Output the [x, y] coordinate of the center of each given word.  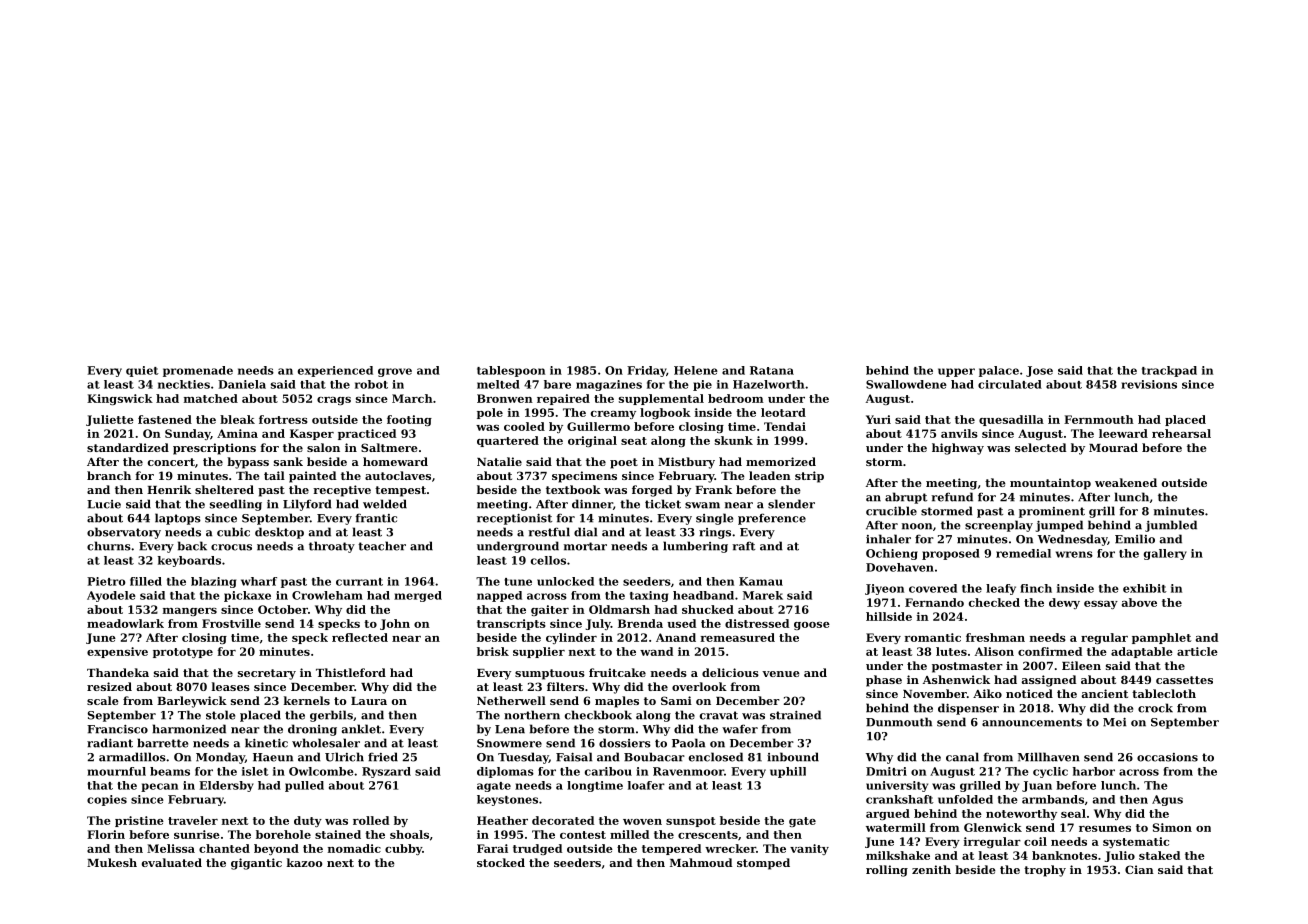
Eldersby [226, 786]
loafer [646, 785]
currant [359, 582]
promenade [198, 371]
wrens [1074, 554]
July [598, 624]
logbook [665, 413]
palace [999, 371]
